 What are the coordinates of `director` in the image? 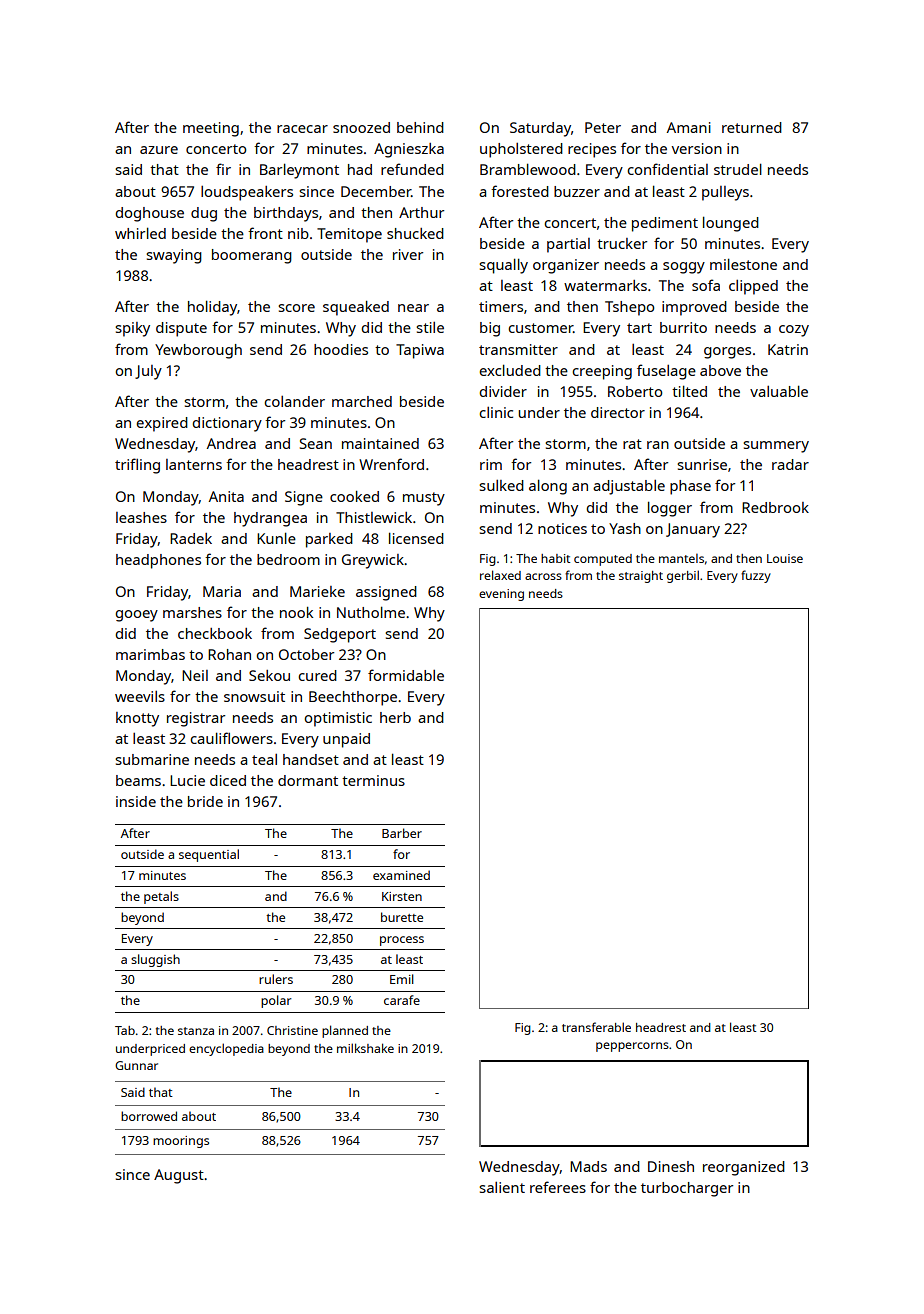 It's located at (618, 412).
